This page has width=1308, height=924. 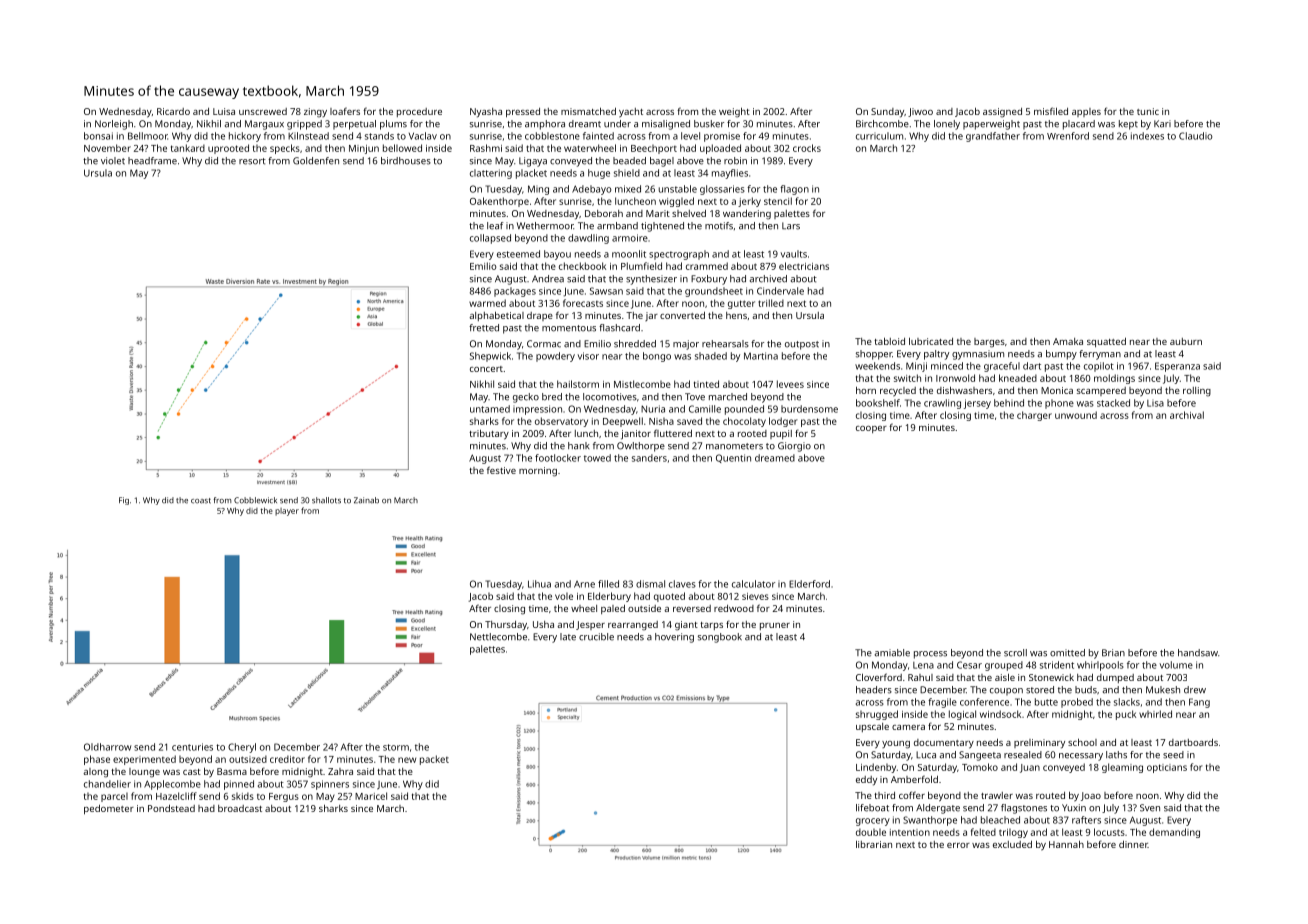 What do you see at coordinates (1186, 341) in the page?
I see `auburn` at bounding box center [1186, 341].
